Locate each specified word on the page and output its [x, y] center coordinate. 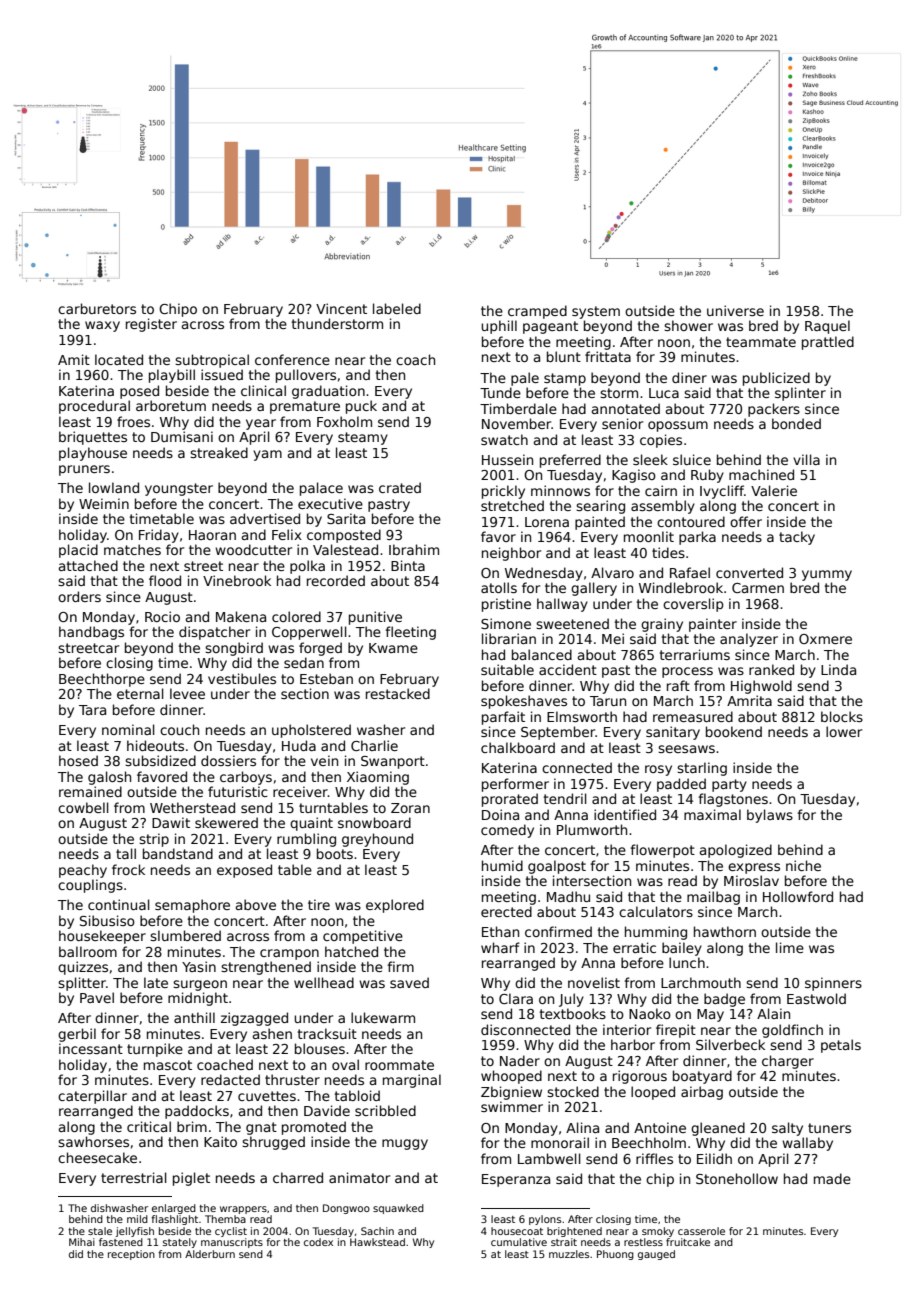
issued [222, 374]
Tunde [500, 392]
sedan [304, 662]
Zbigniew [511, 1093]
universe [735, 310]
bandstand [178, 853]
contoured [691, 521]
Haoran [212, 535]
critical [149, 1126]
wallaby [807, 1144]
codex [318, 1242]
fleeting [410, 633]
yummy [827, 575]
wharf [500, 947]
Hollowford [798, 896]
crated [400, 487]
